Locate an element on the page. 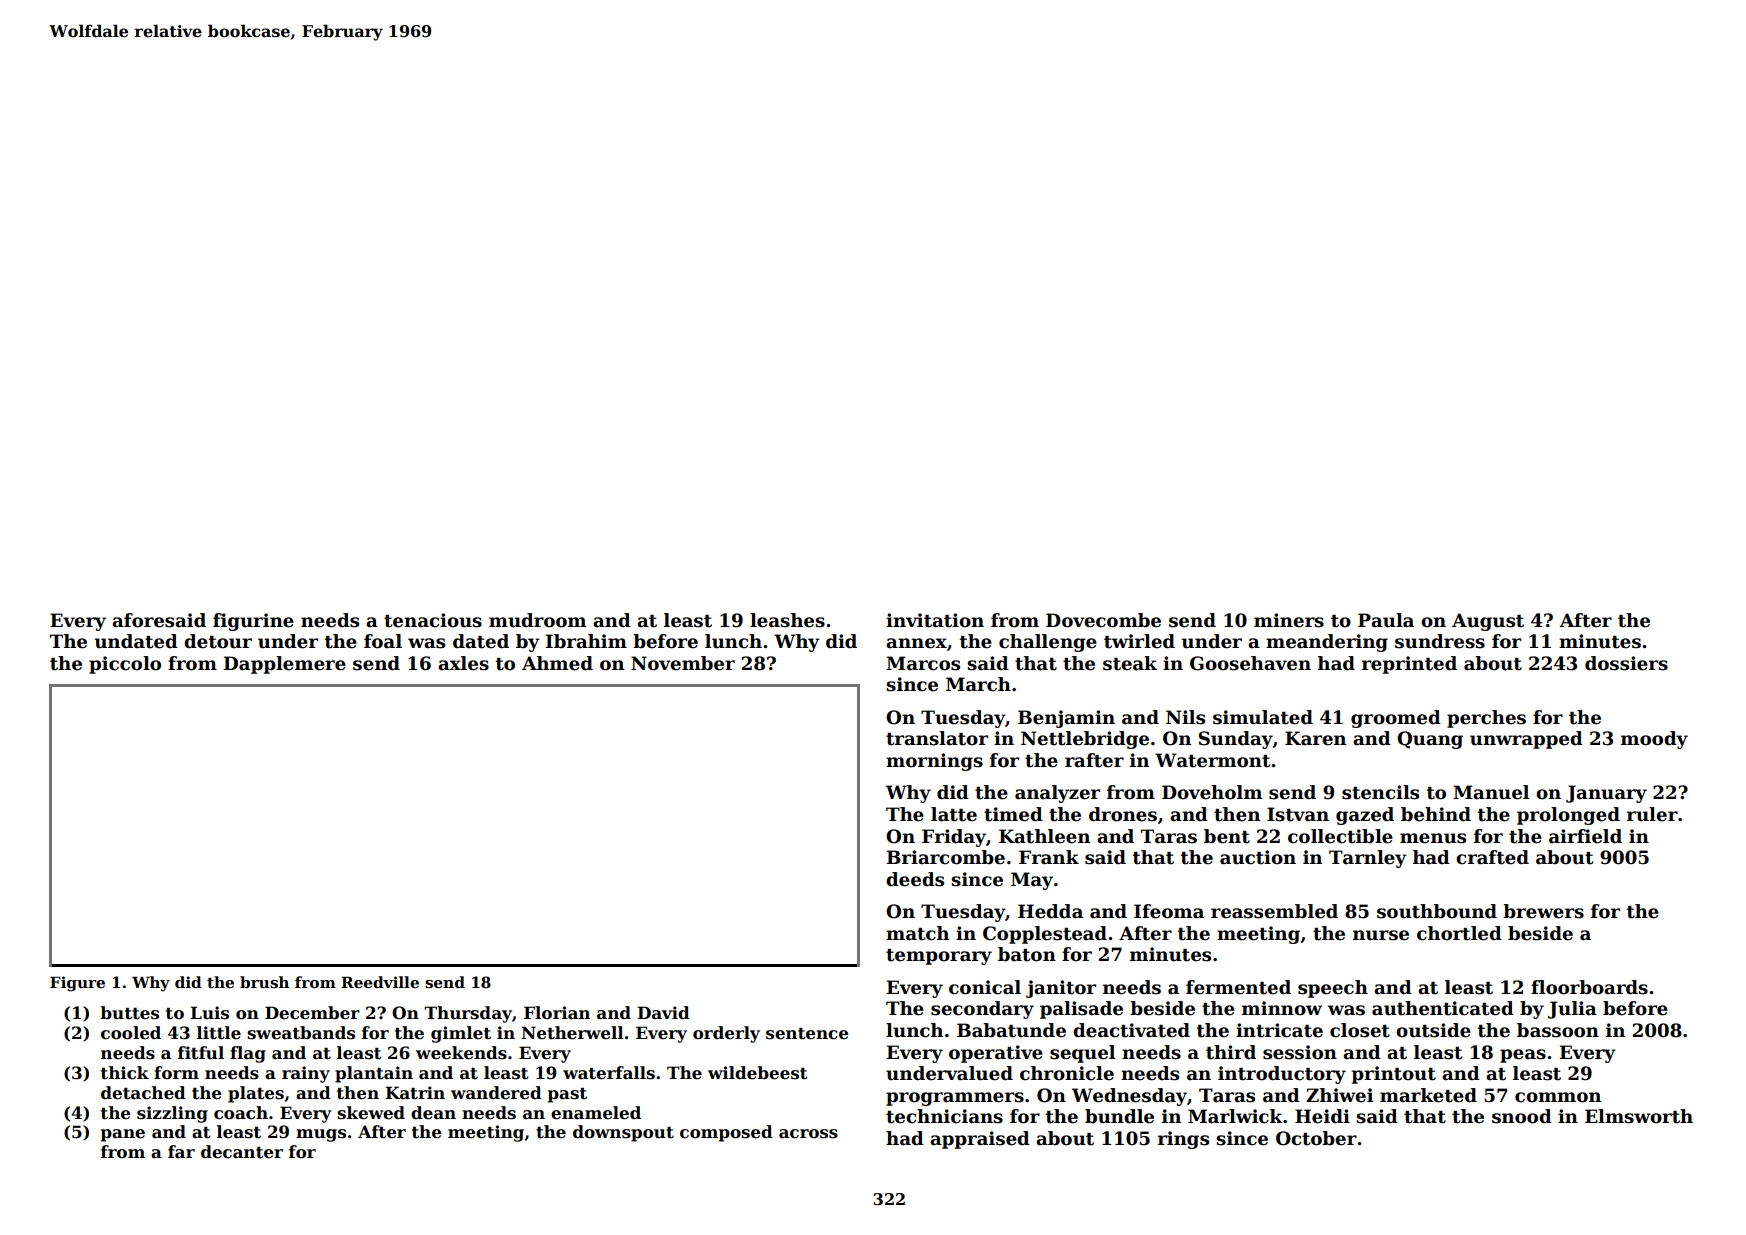  technicians is located at coordinates (944, 1116).
